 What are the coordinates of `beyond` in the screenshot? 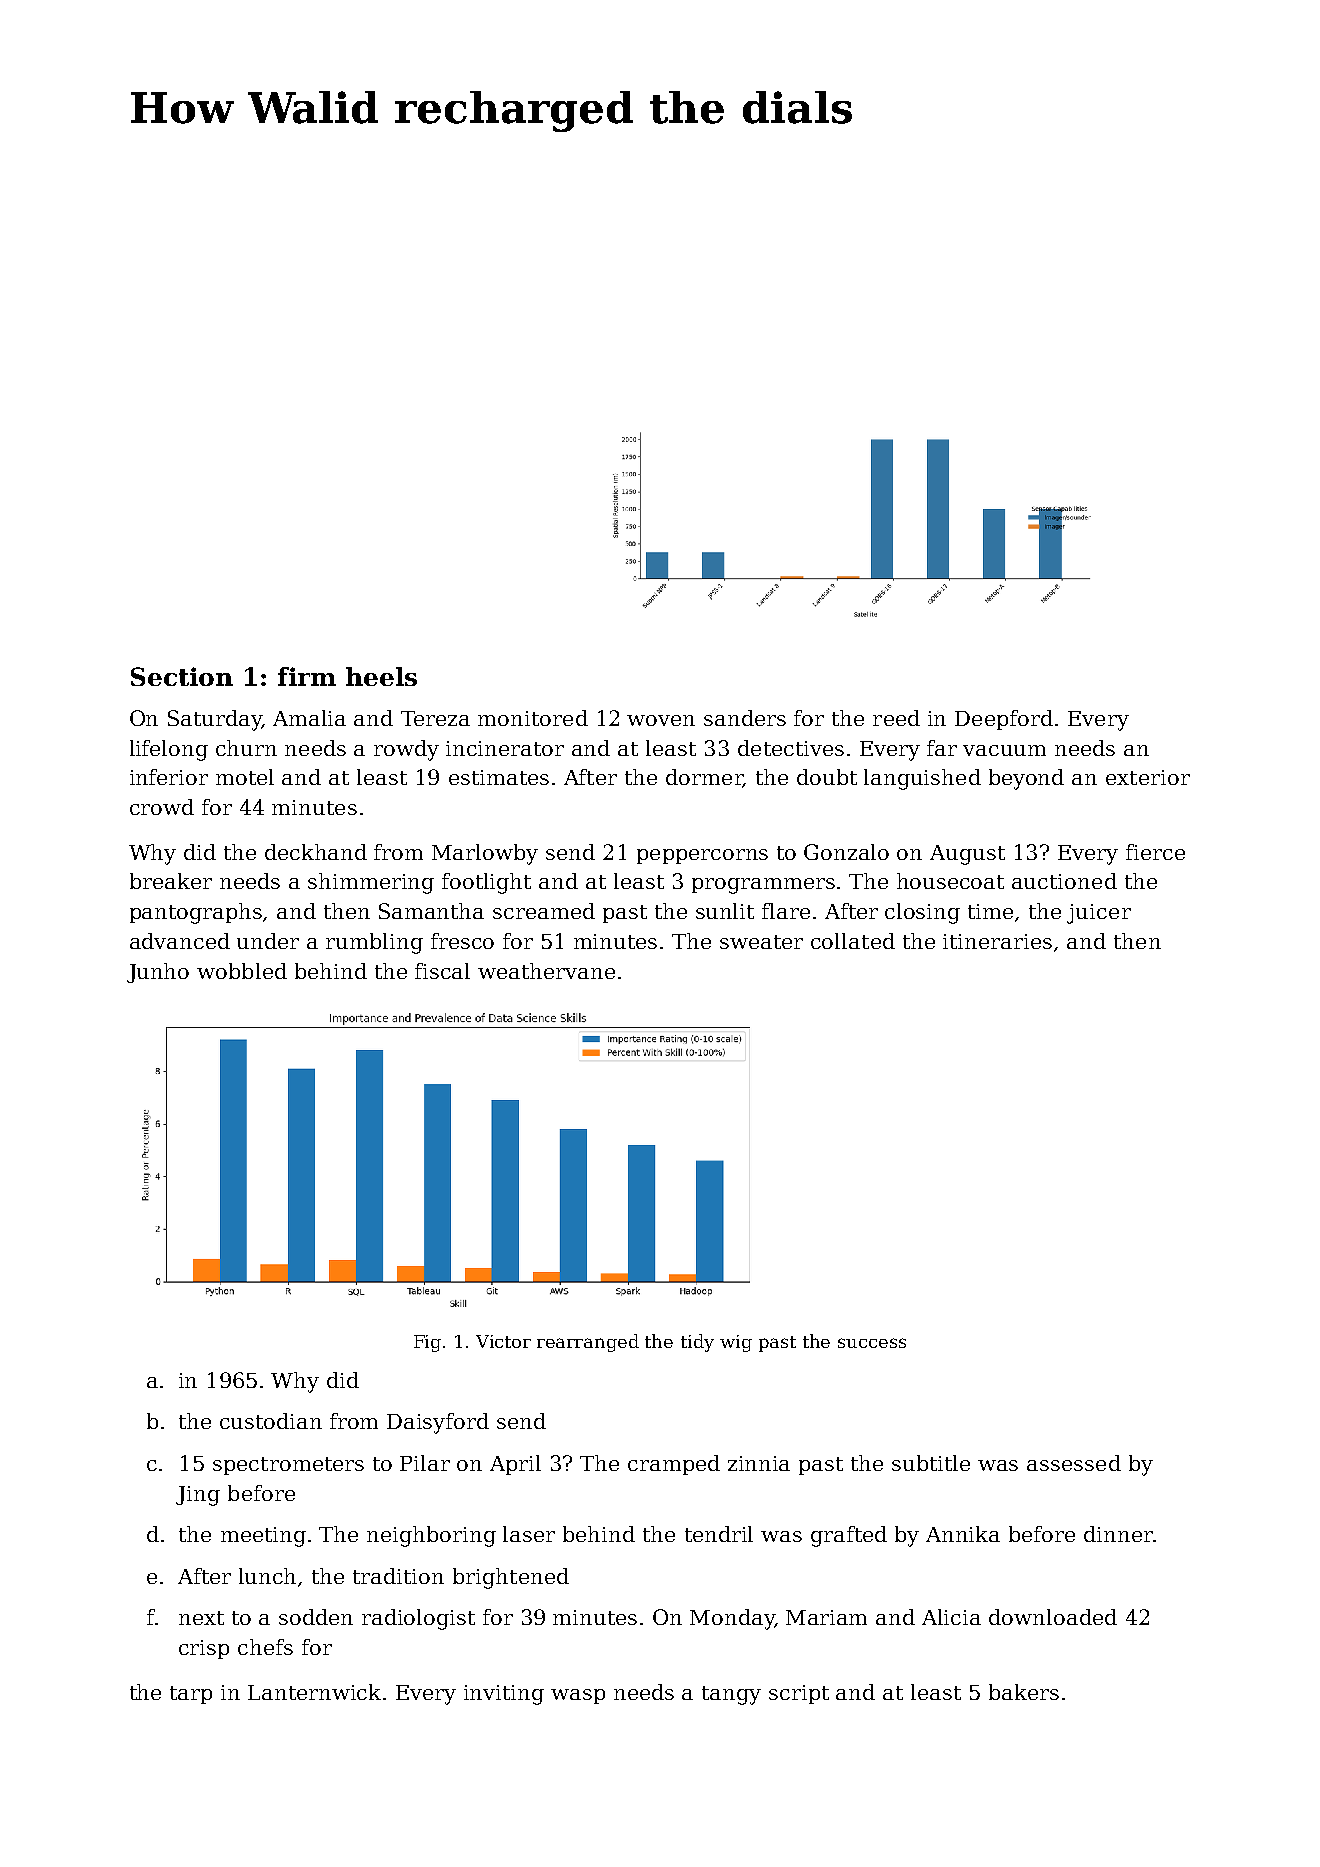 It's located at (1026, 779).
